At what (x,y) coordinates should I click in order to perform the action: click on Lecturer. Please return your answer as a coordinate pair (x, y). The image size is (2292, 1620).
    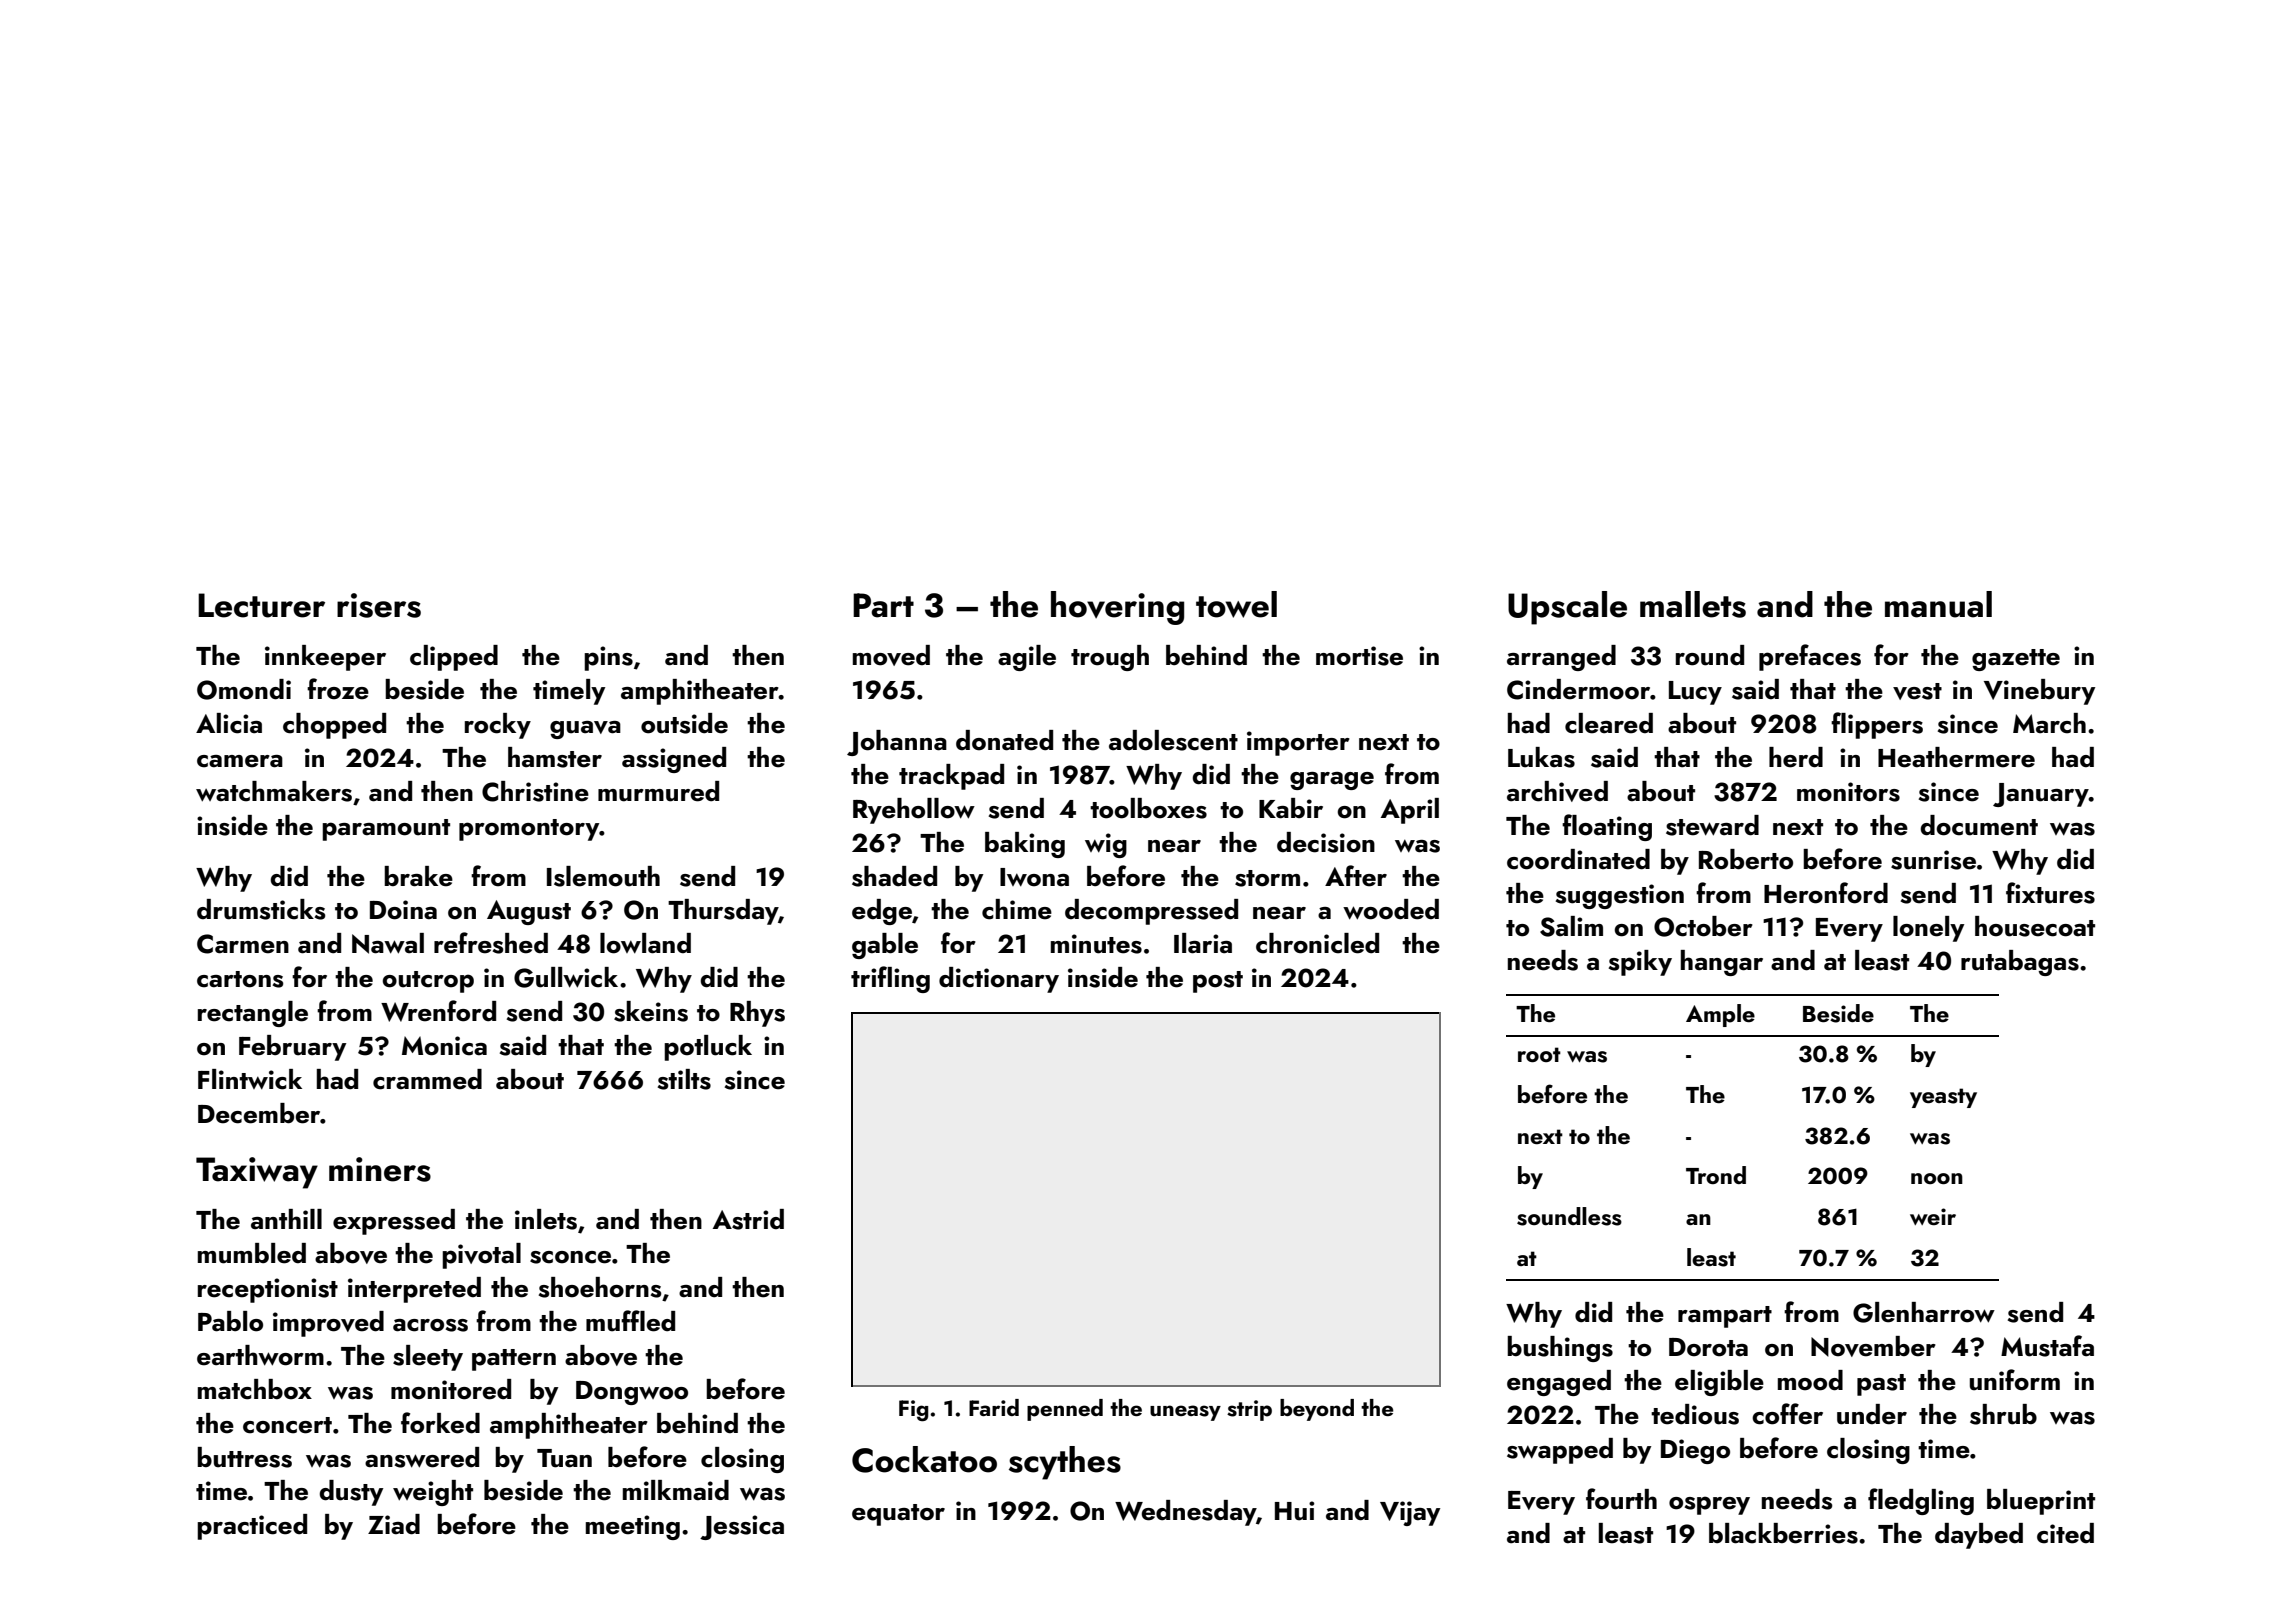
    Looking at the image, I should click on (261, 605).
